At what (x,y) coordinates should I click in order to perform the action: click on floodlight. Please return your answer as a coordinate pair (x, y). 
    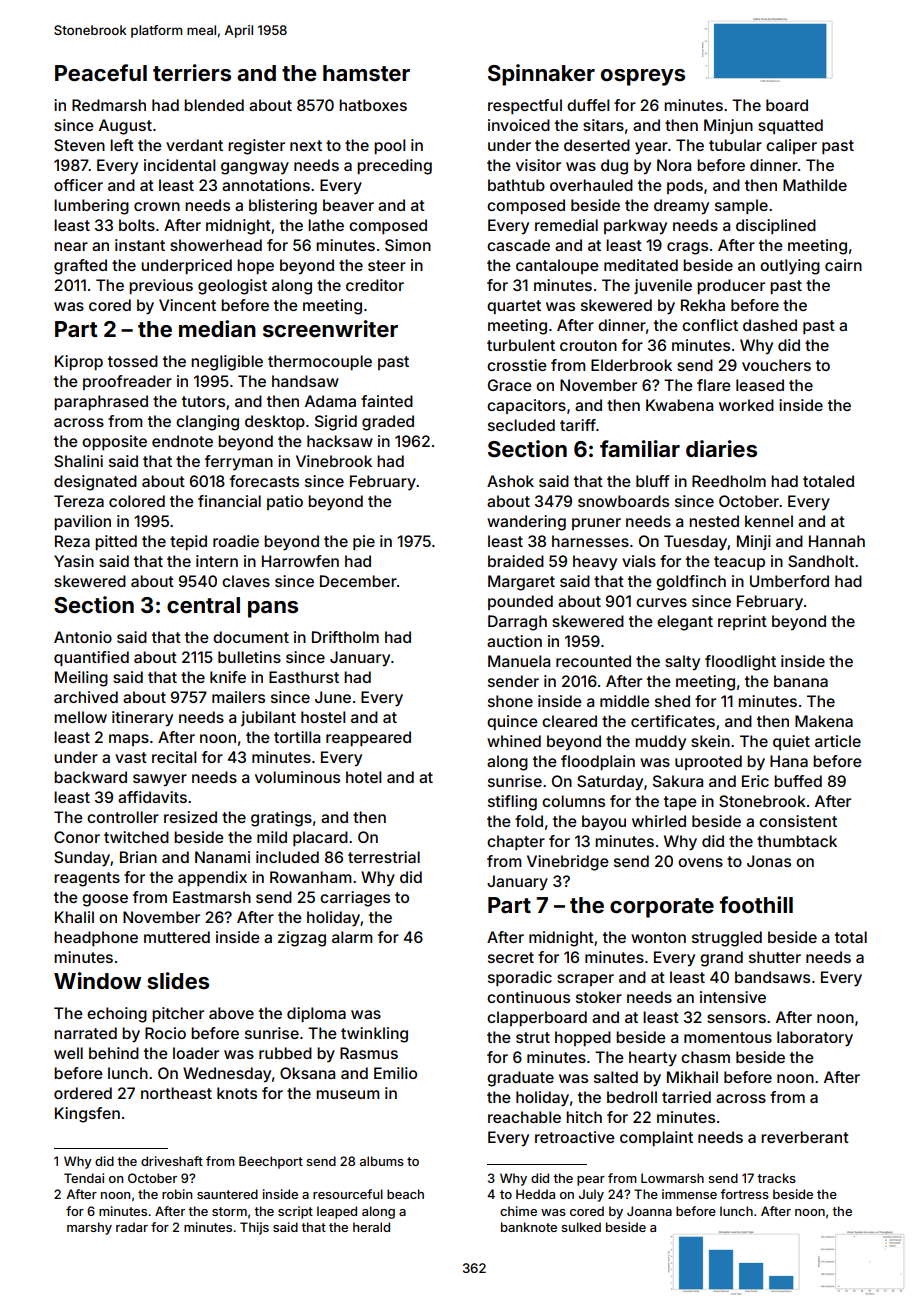
    Looking at the image, I should click on (740, 663).
